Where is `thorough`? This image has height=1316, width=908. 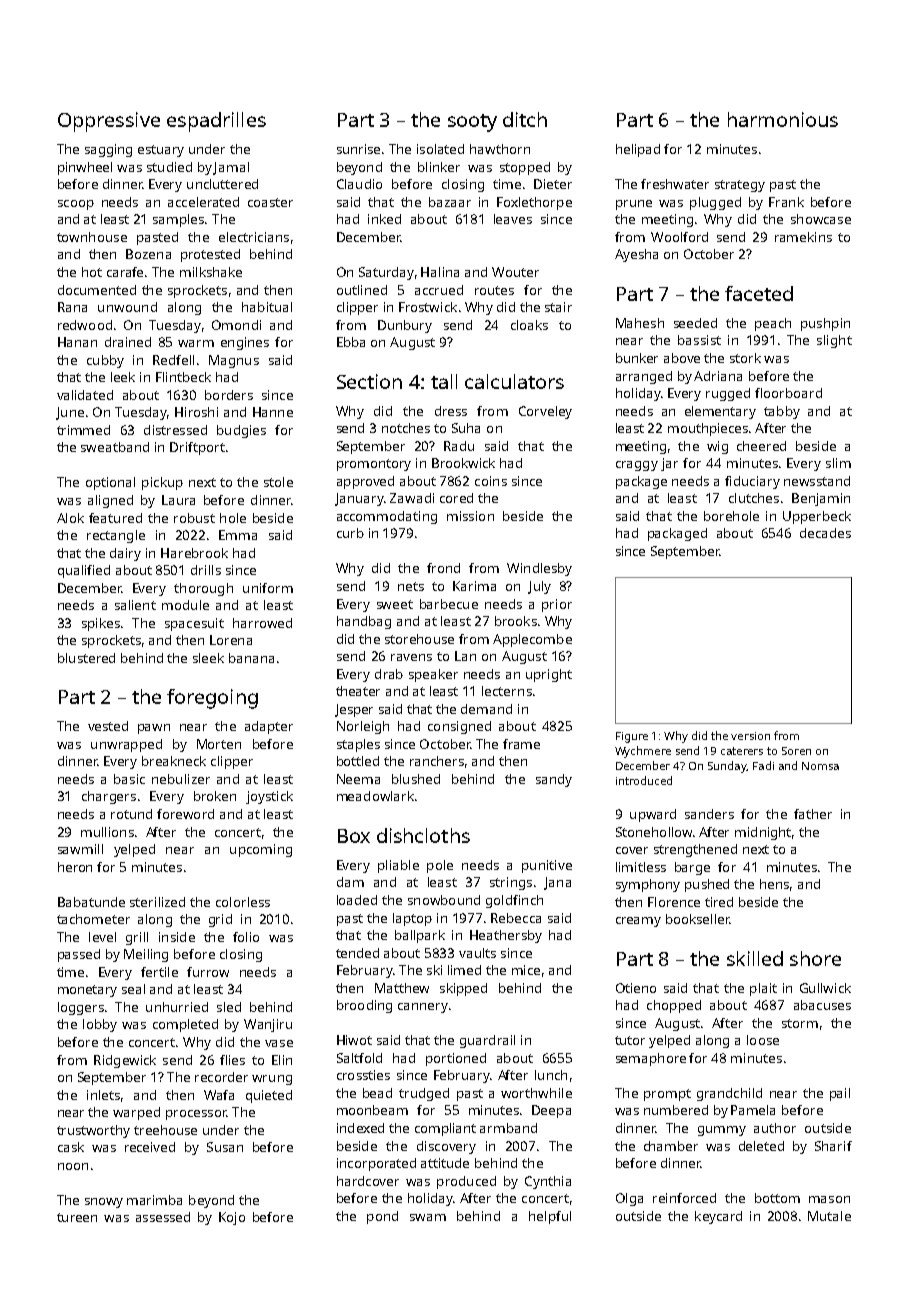 thorough is located at coordinates (203, 589).
